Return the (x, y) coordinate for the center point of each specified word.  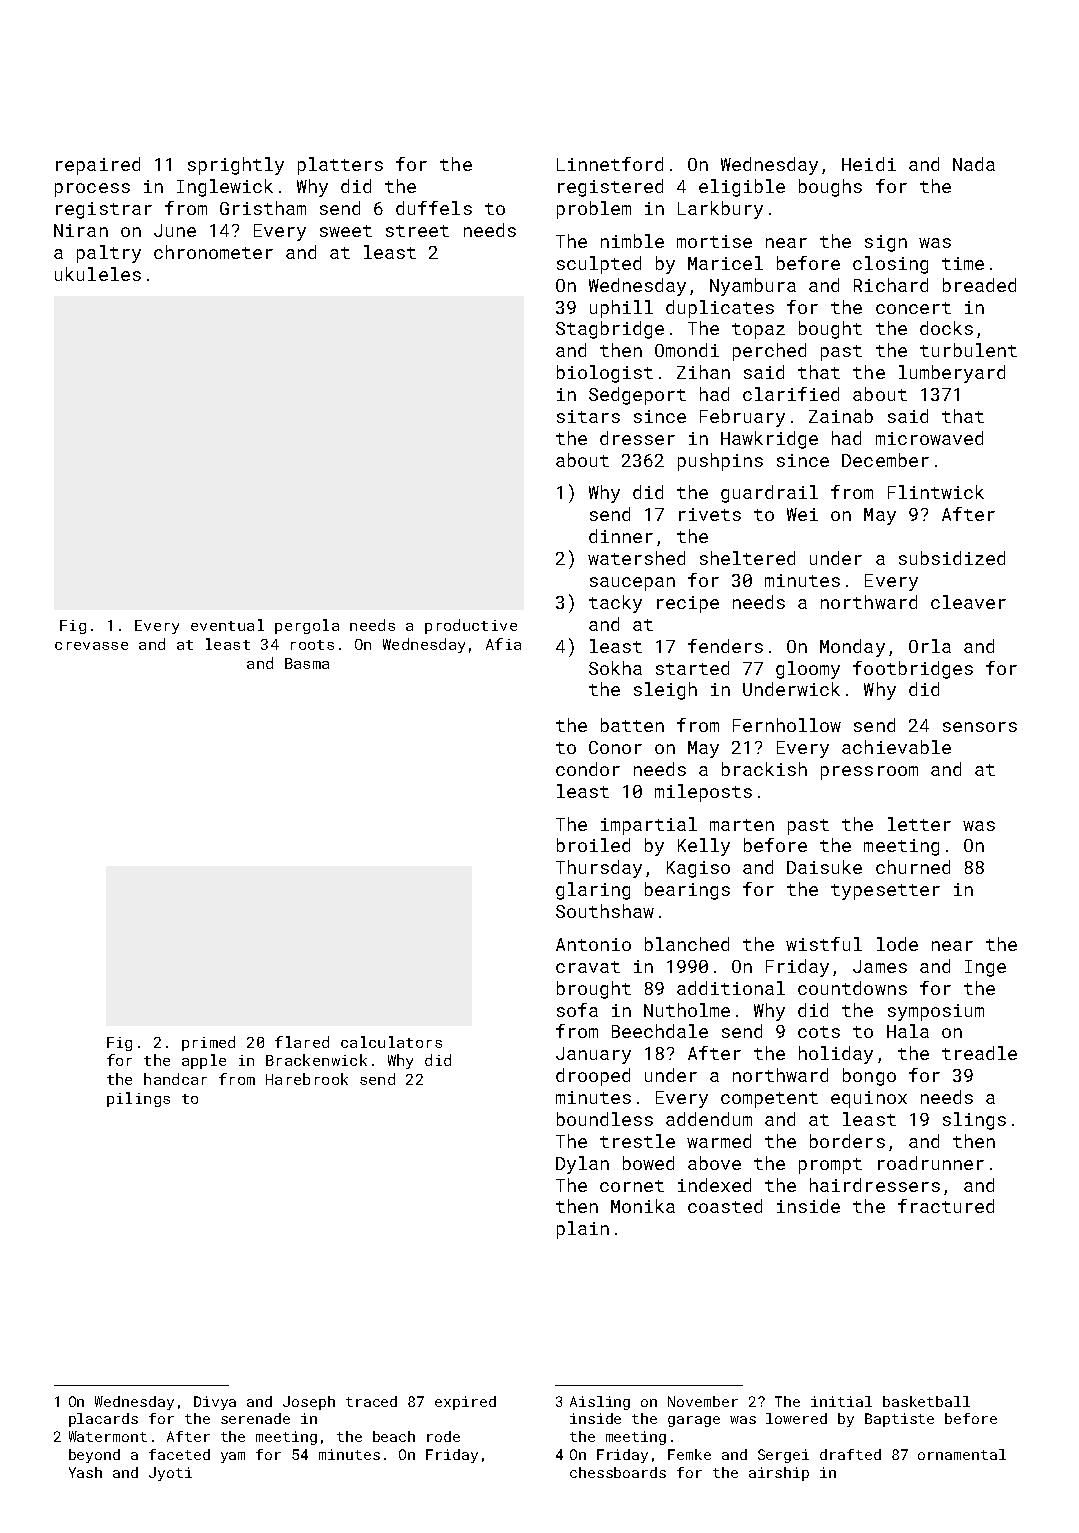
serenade (255, 1418)
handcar (175, 1079)
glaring (593, 891)
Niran (81, 230)
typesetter (885, 892)
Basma (307, 663)
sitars (588, 416)
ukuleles (98, 274)
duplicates (720, 309)
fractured (946, 1206)
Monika (643, 1206)
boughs (830, 188)
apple (204, 1061)
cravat (588, 967)
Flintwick (936, 492)
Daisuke (824, 867)
